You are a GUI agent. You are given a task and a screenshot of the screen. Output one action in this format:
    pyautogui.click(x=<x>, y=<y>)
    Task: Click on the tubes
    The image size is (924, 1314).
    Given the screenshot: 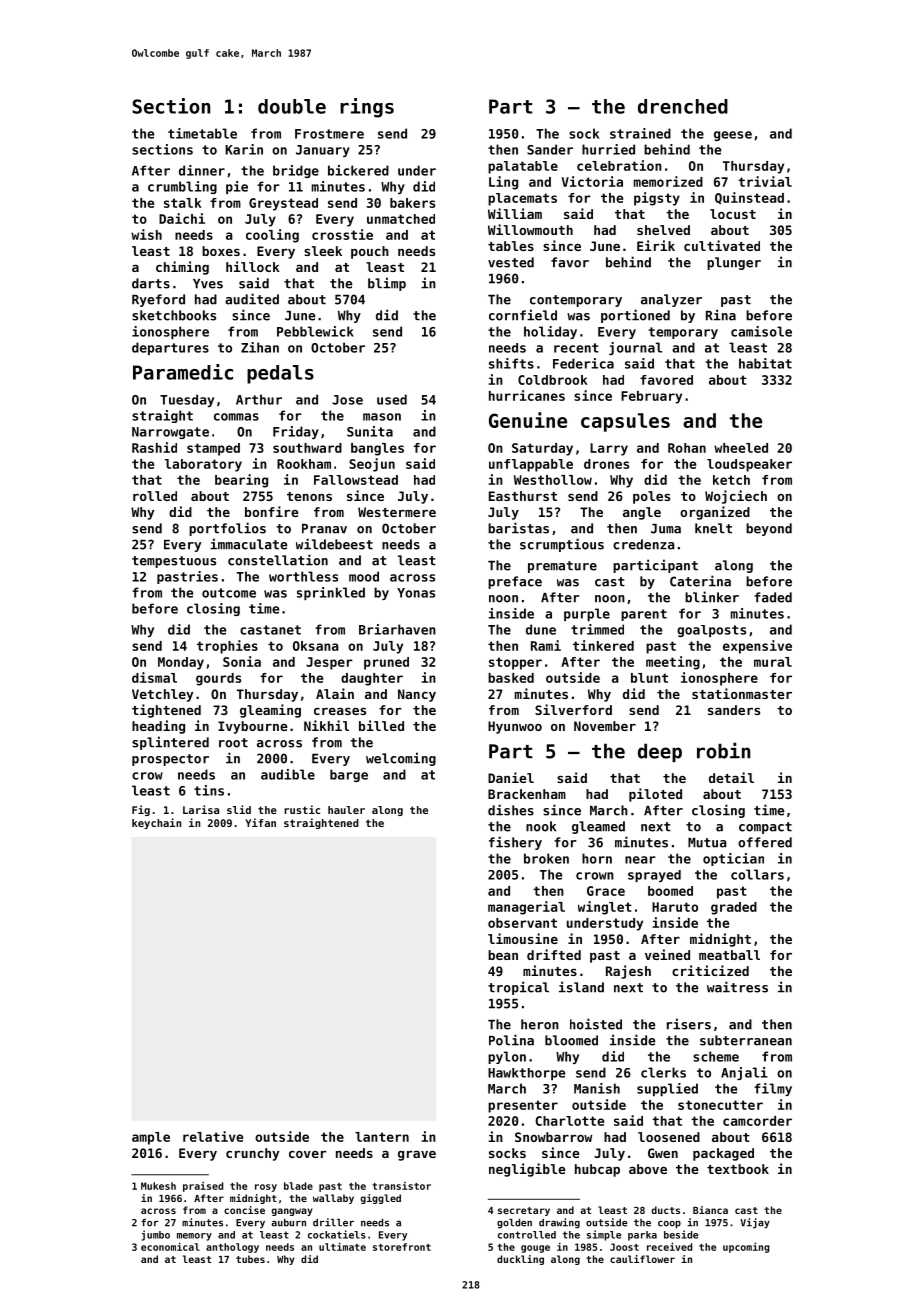 What is the action you would take?
    pyautogui.click(x=250, y=1259)
